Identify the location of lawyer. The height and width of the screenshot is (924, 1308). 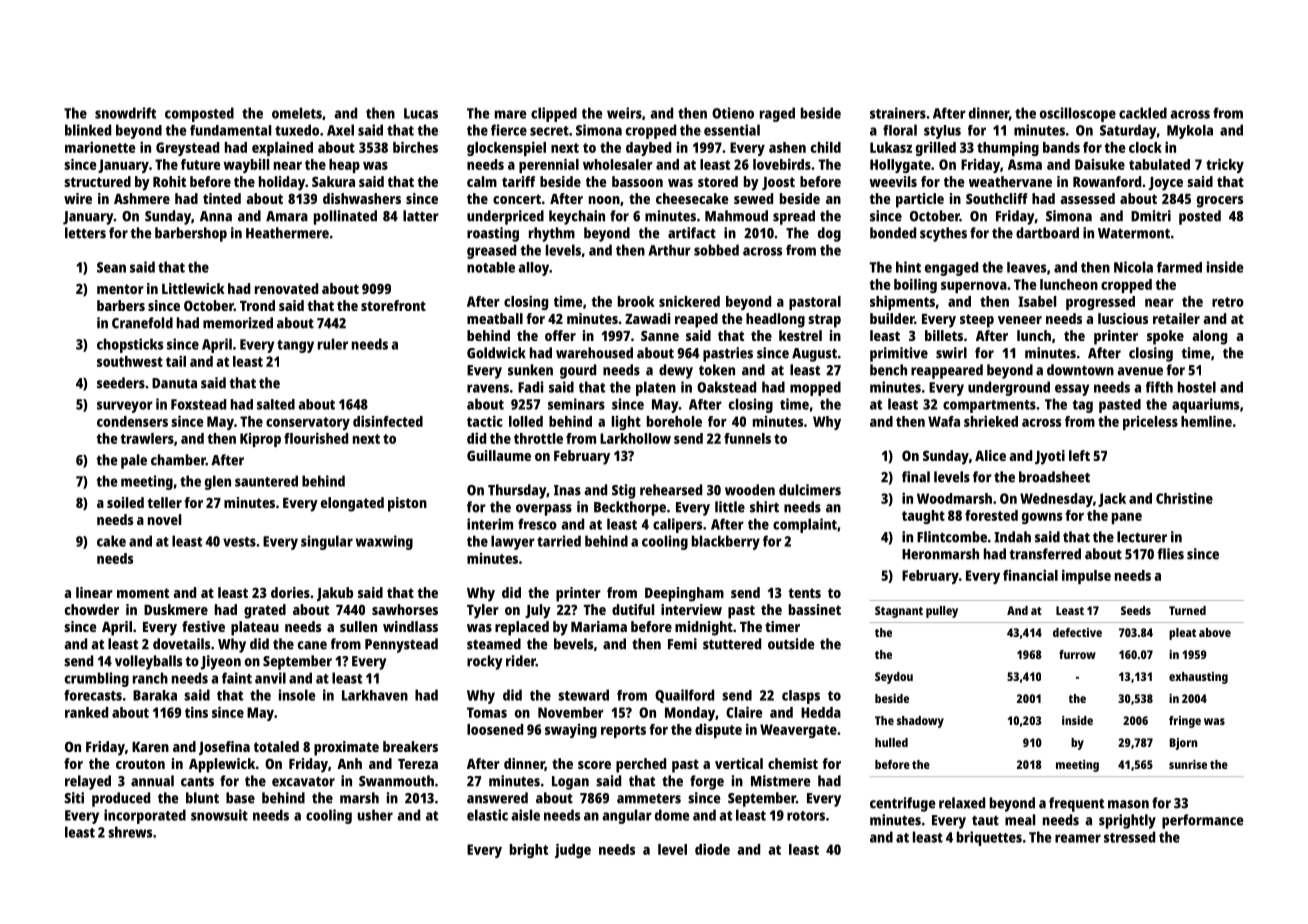
(513, 542).
